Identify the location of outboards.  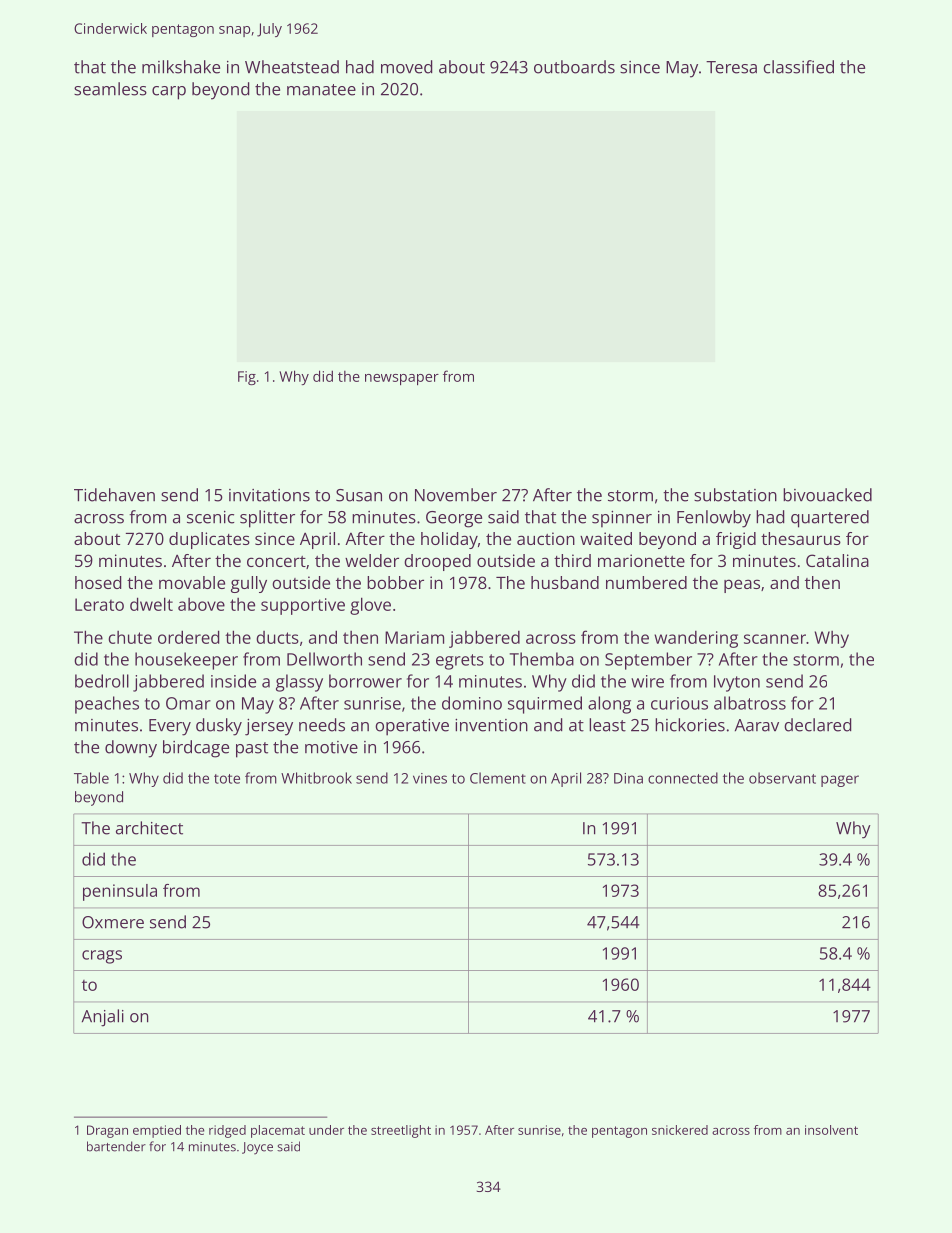
(574, 67).
